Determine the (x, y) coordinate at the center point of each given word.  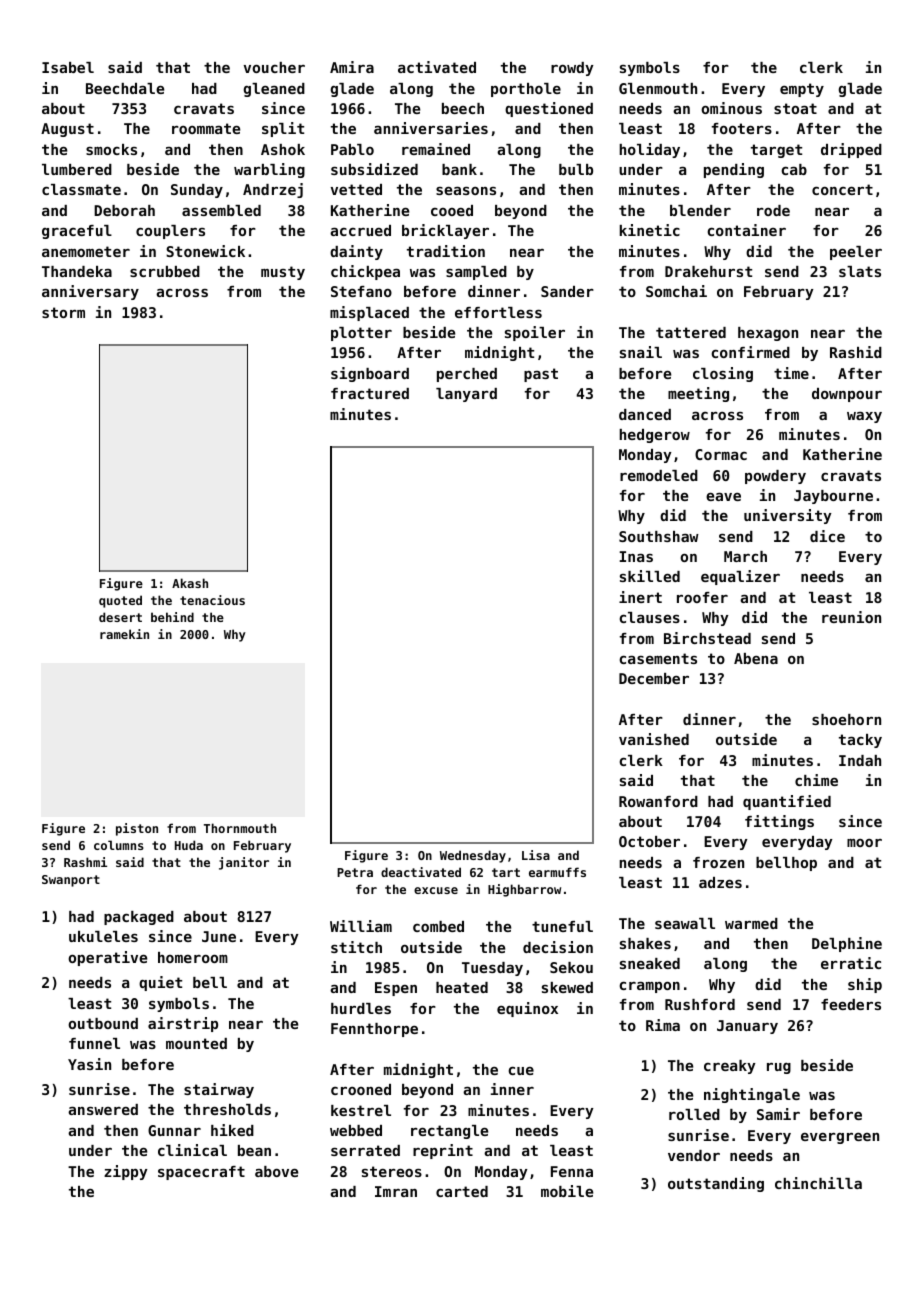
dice (827, 536)
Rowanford (658, 801)
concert (842, 189)
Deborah (124, 210)
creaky (730, 1067)
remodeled (659, 475)
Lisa (536, 855)
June (219, 936)
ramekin (124, 634)
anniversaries (431, 128)
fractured (370, 393)
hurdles (361, 1008)
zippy (126, 1172)
